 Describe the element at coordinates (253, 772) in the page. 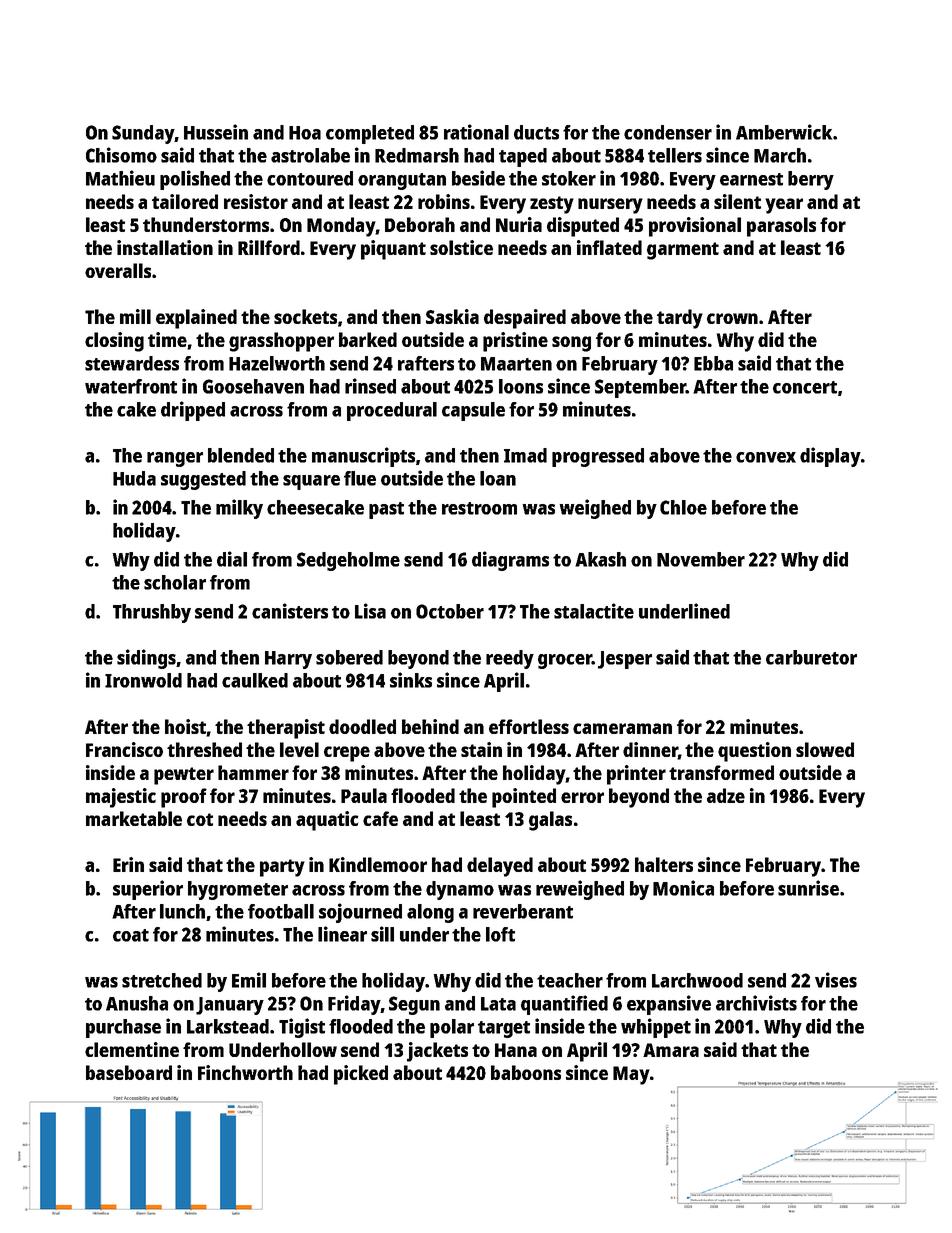

I see `hammer` at that location.
